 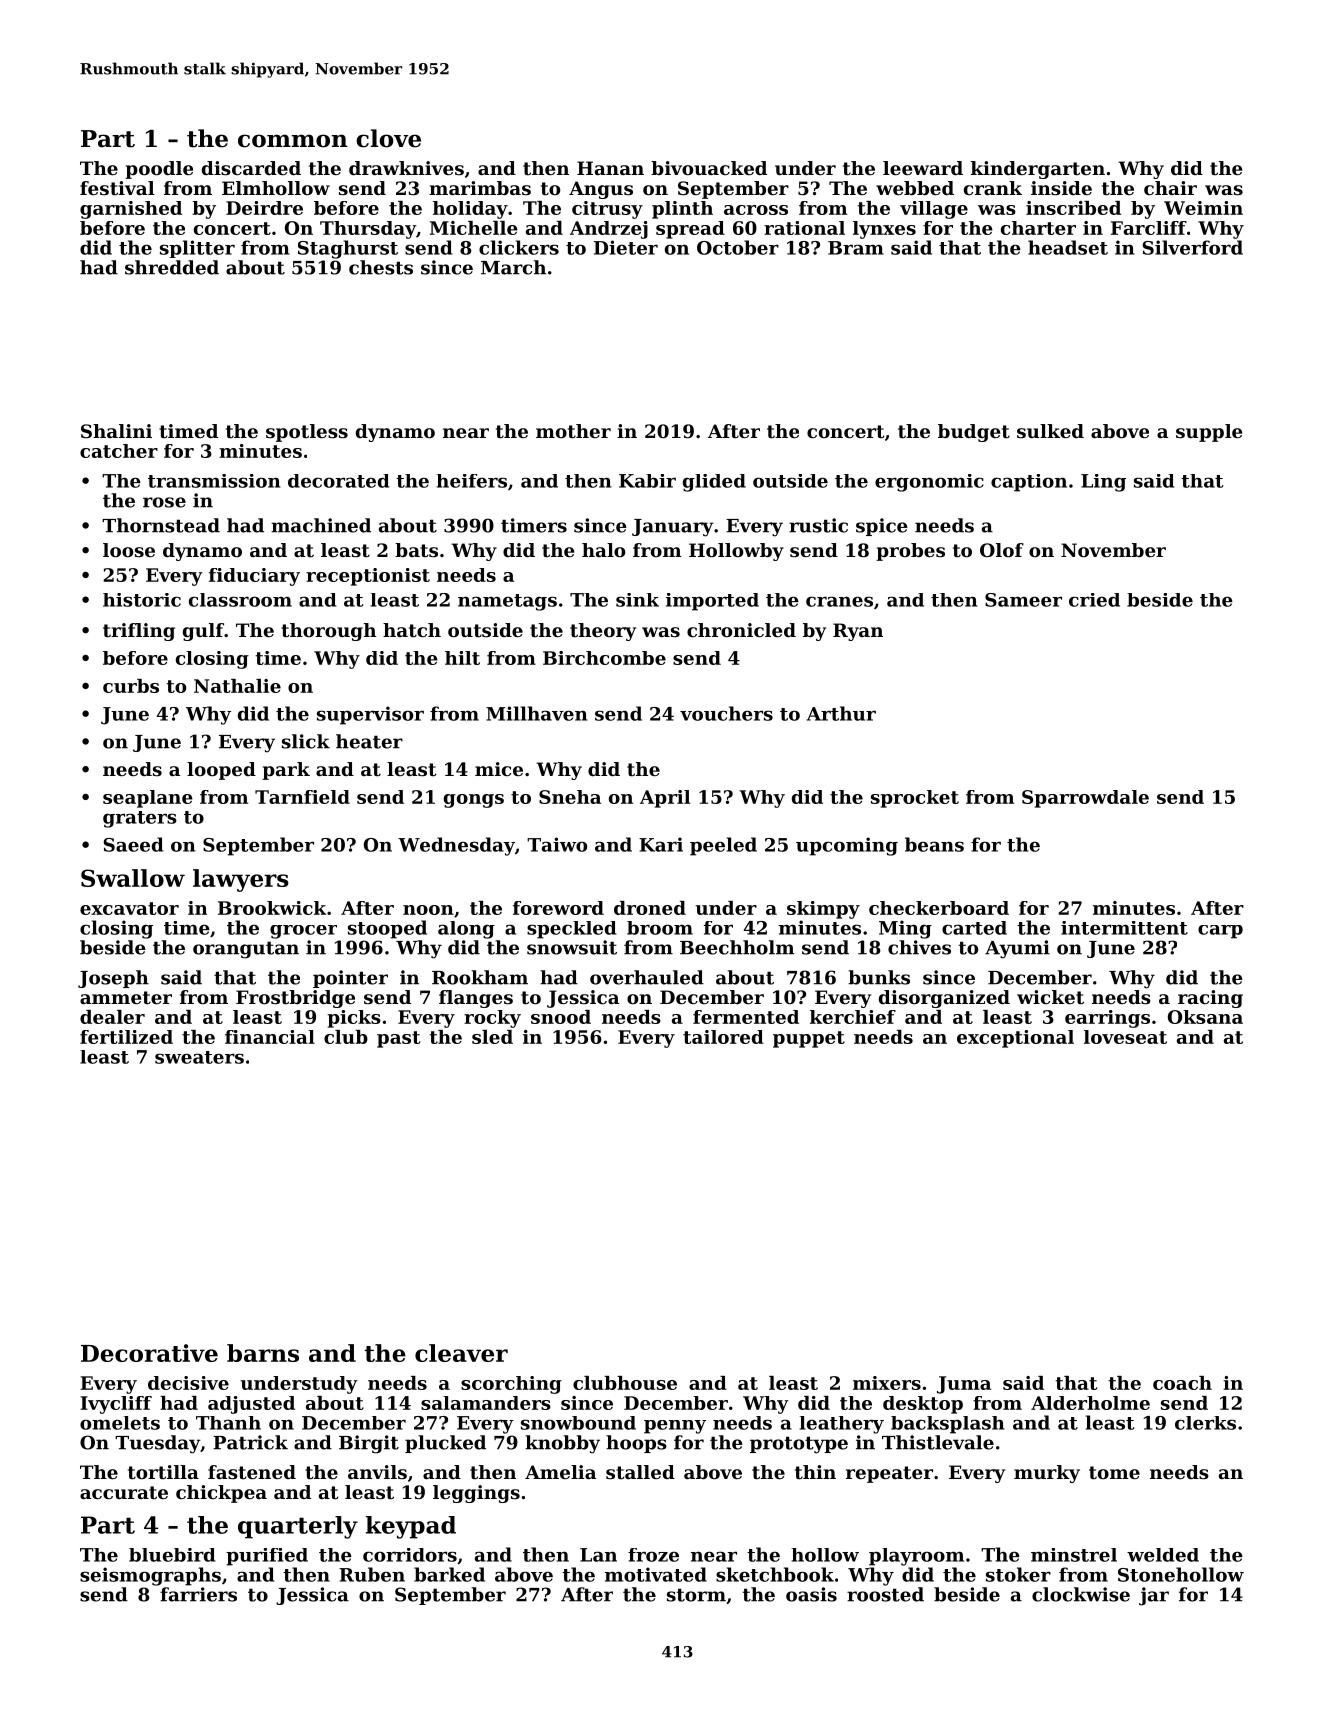 What do you see at coordinates (388, 138) in the screenshot?
I see `clove` at bounding box center [388, 138].
